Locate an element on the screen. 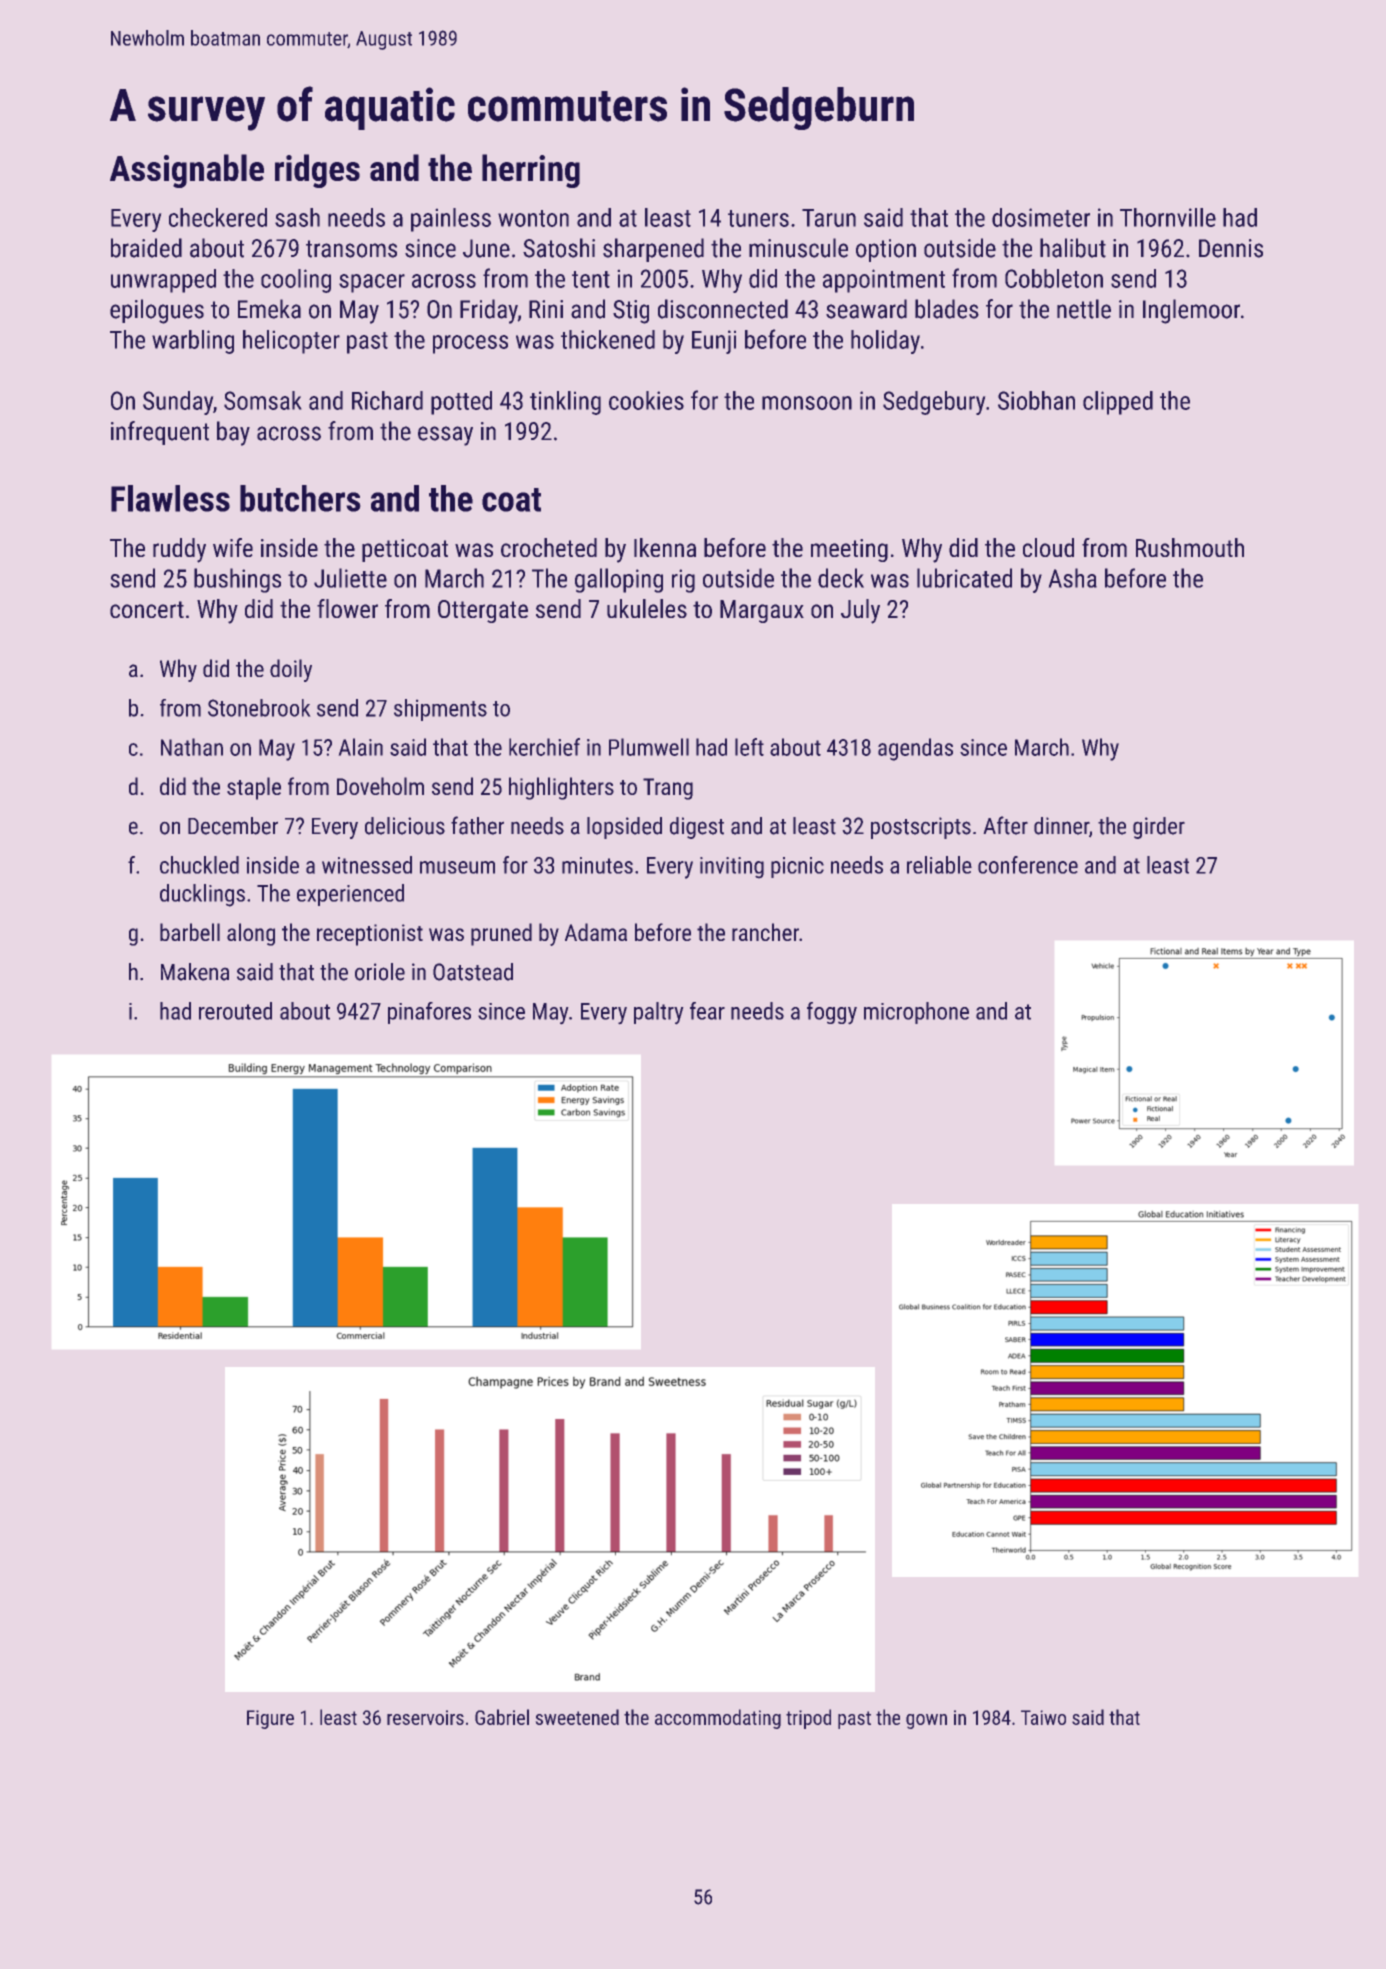  Ottergate is located at coordinates (483, 611).
